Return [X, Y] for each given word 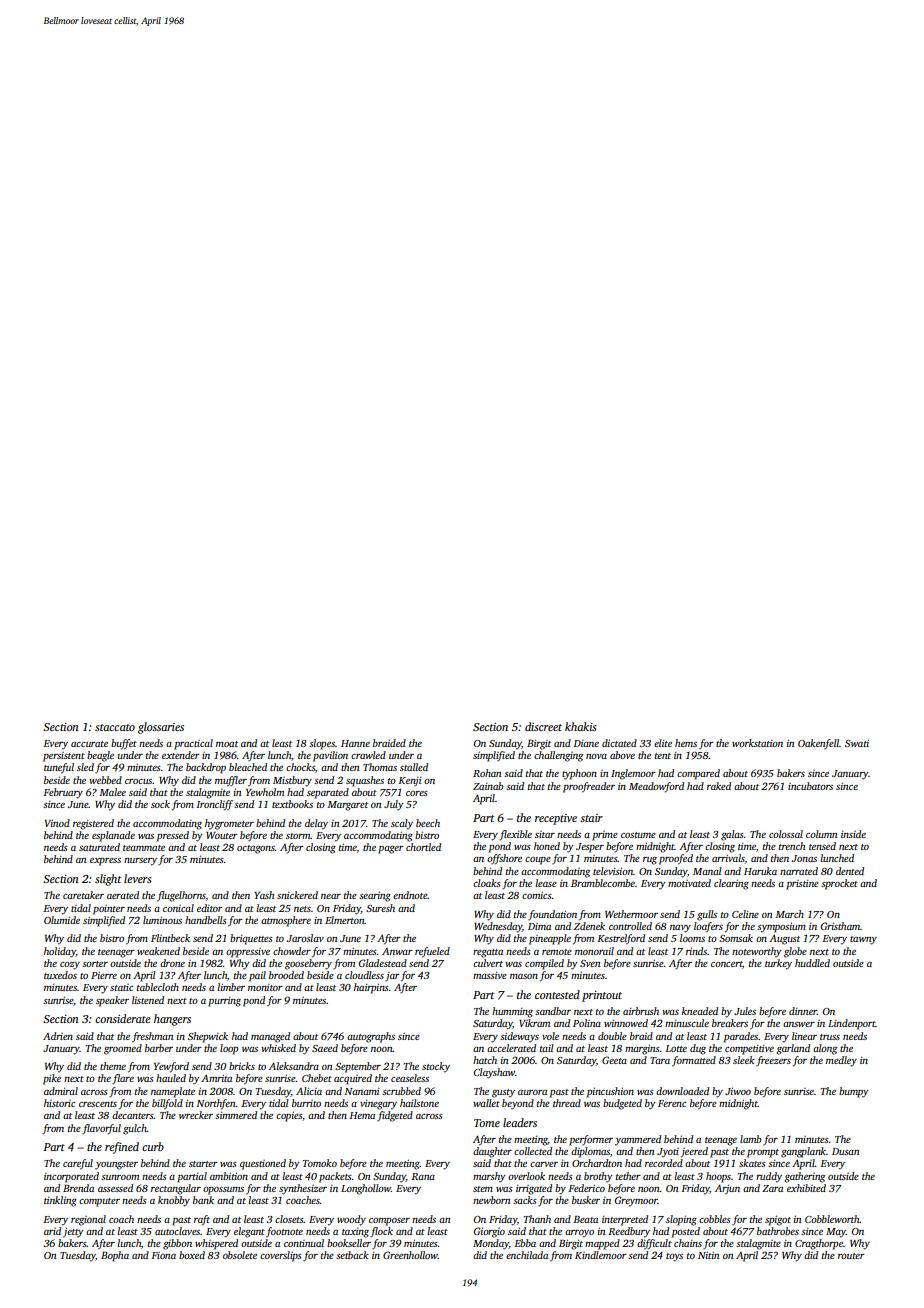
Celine [745, 914]
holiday [60, 952]
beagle [100, 756]
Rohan [487, 773]
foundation [552, 915]
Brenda [78, 1188]
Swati [857, 743]
